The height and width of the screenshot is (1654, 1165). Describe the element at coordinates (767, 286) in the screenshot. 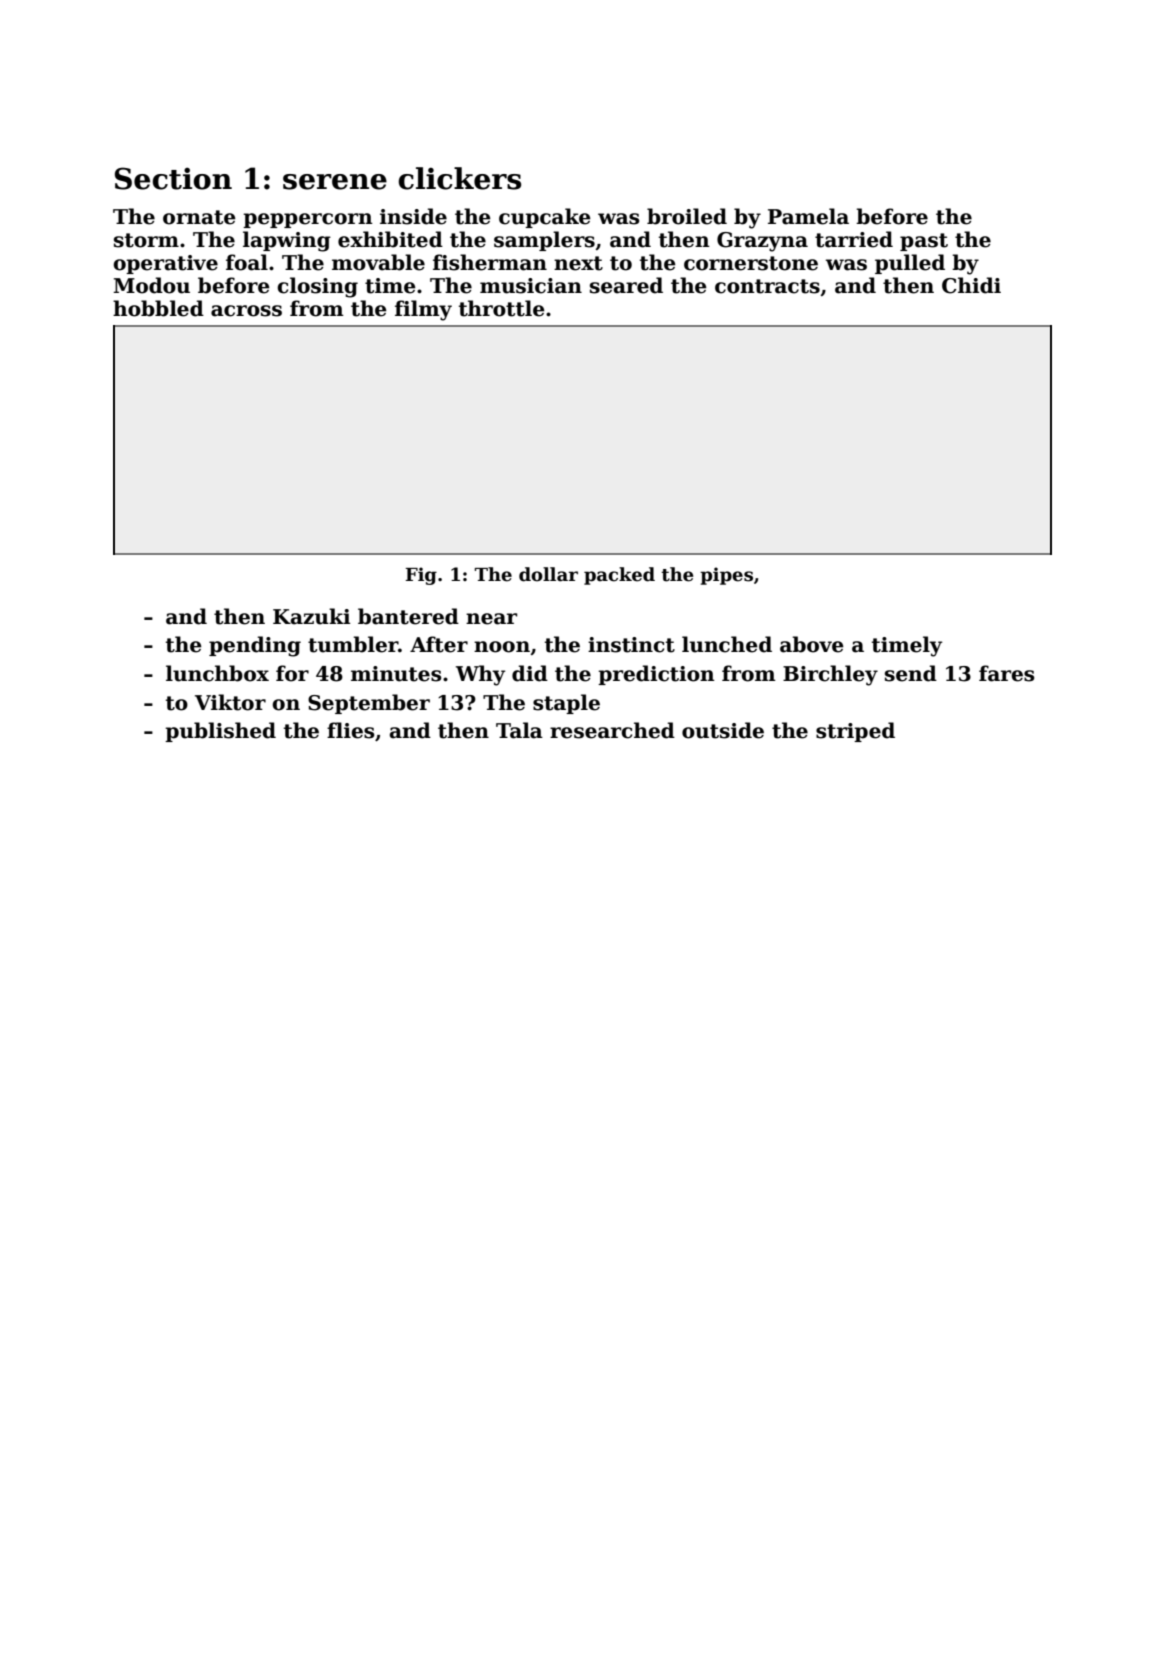

I see `contracts` at that location.
